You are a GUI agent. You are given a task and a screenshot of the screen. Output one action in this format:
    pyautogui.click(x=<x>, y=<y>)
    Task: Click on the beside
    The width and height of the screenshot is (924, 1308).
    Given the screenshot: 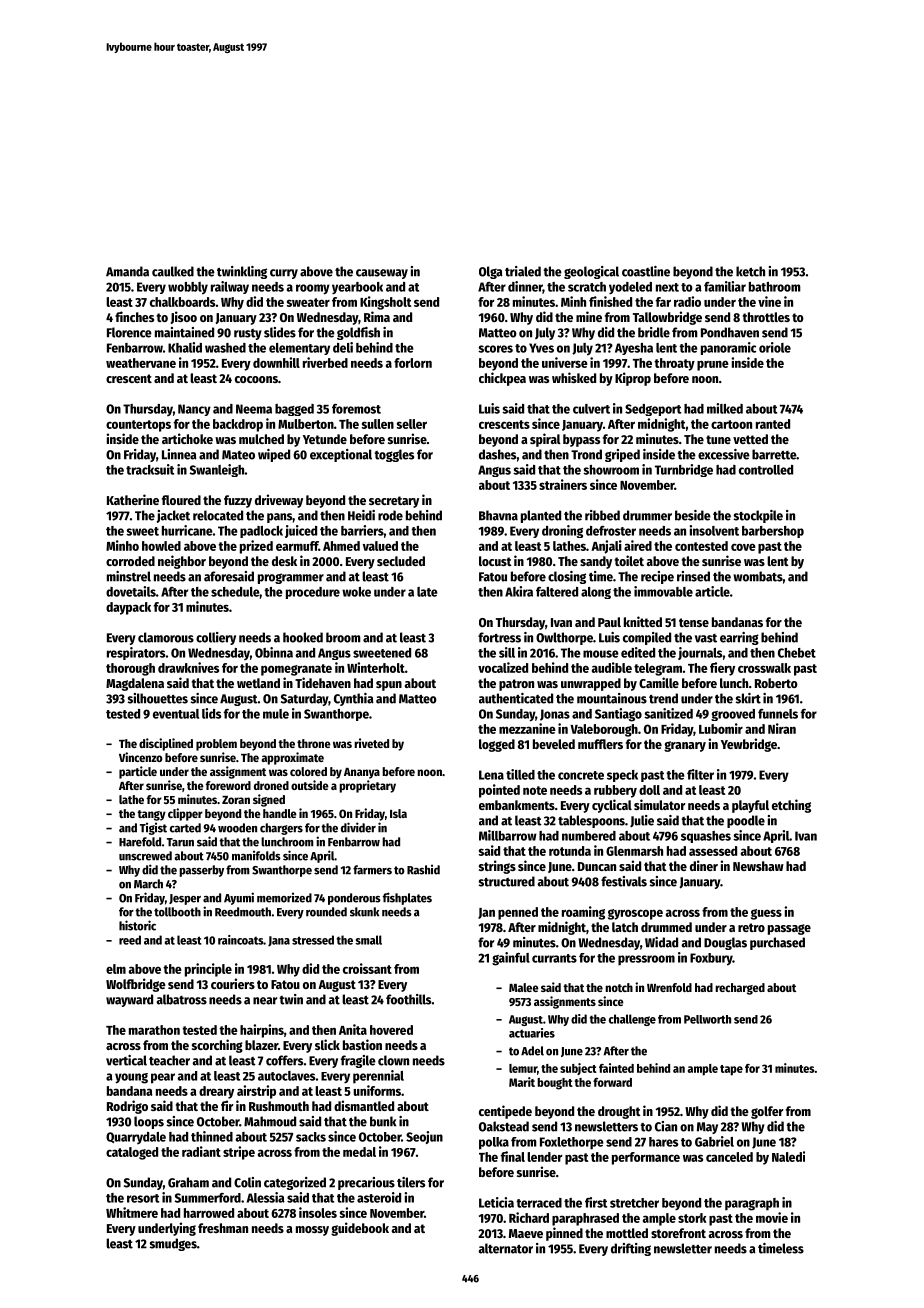 What is the action you would take?
    pyautogui.click(x=693, y=515)
